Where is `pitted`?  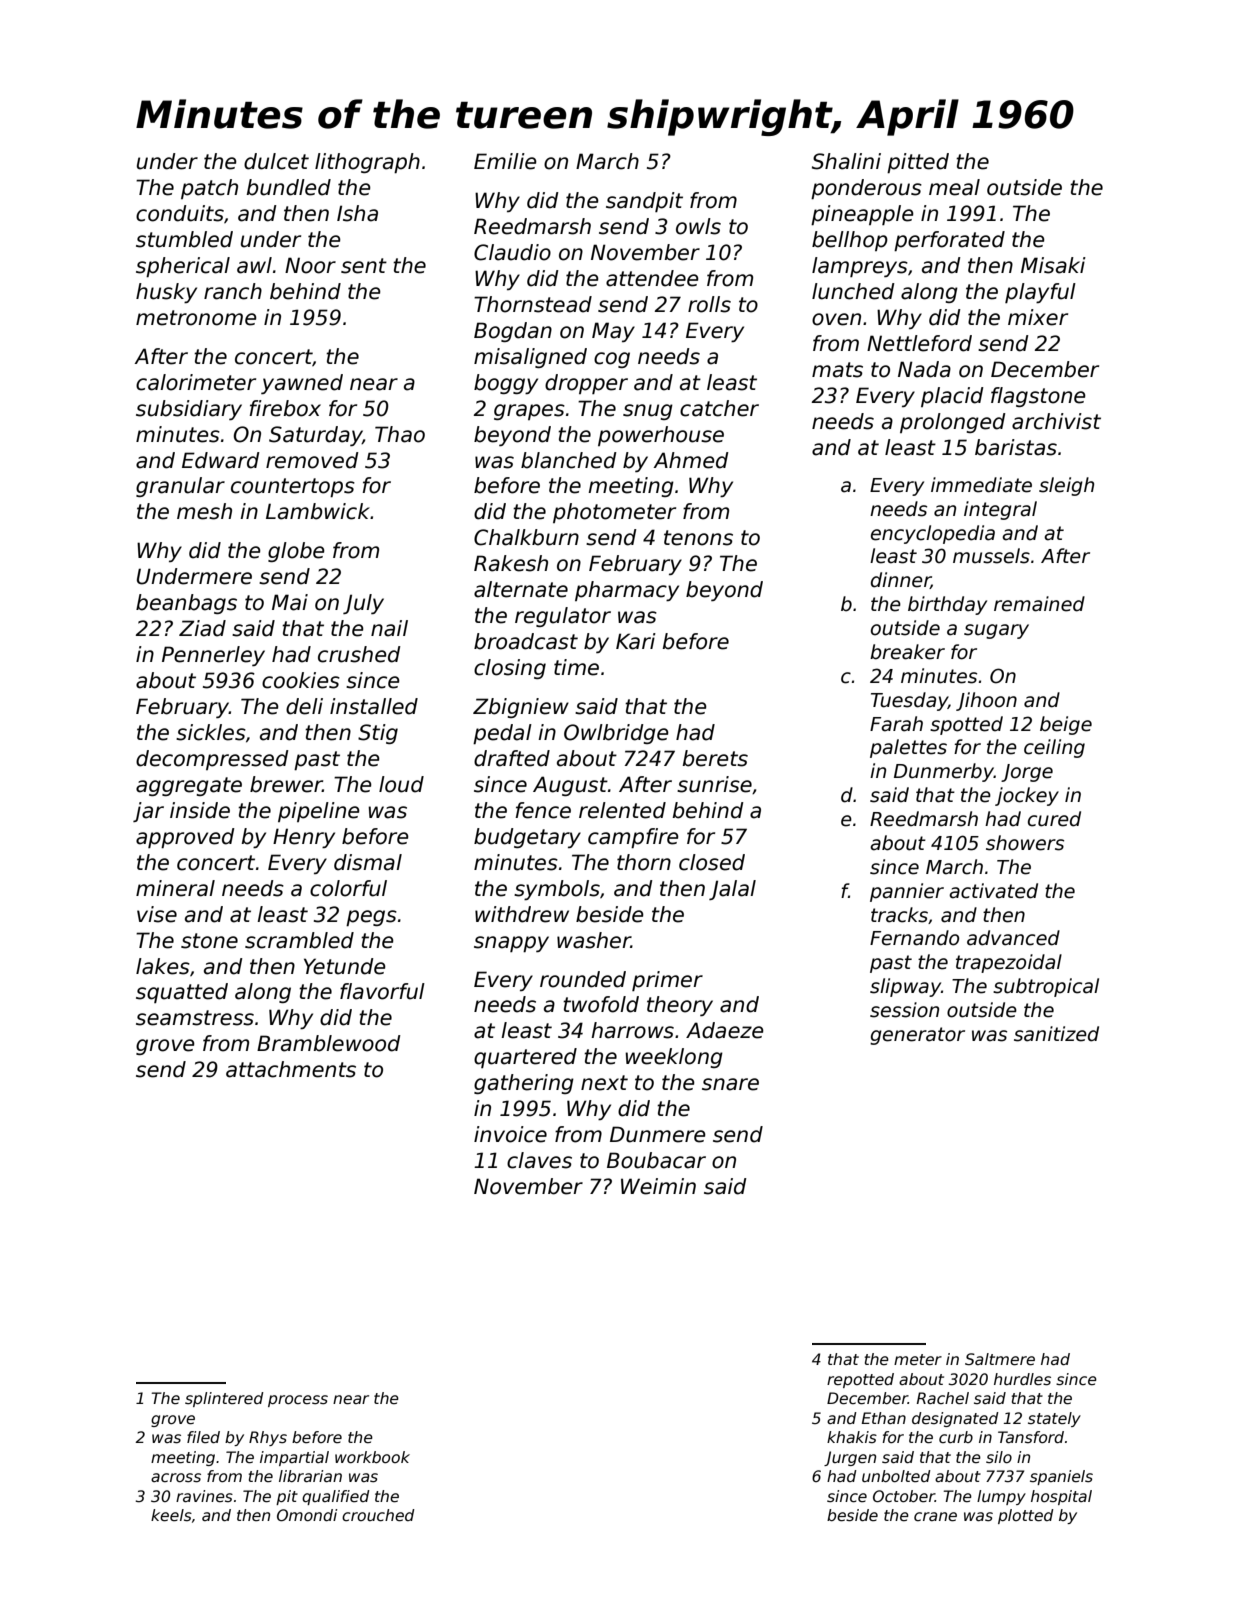 pitted is located at coordinates (918, 163).
